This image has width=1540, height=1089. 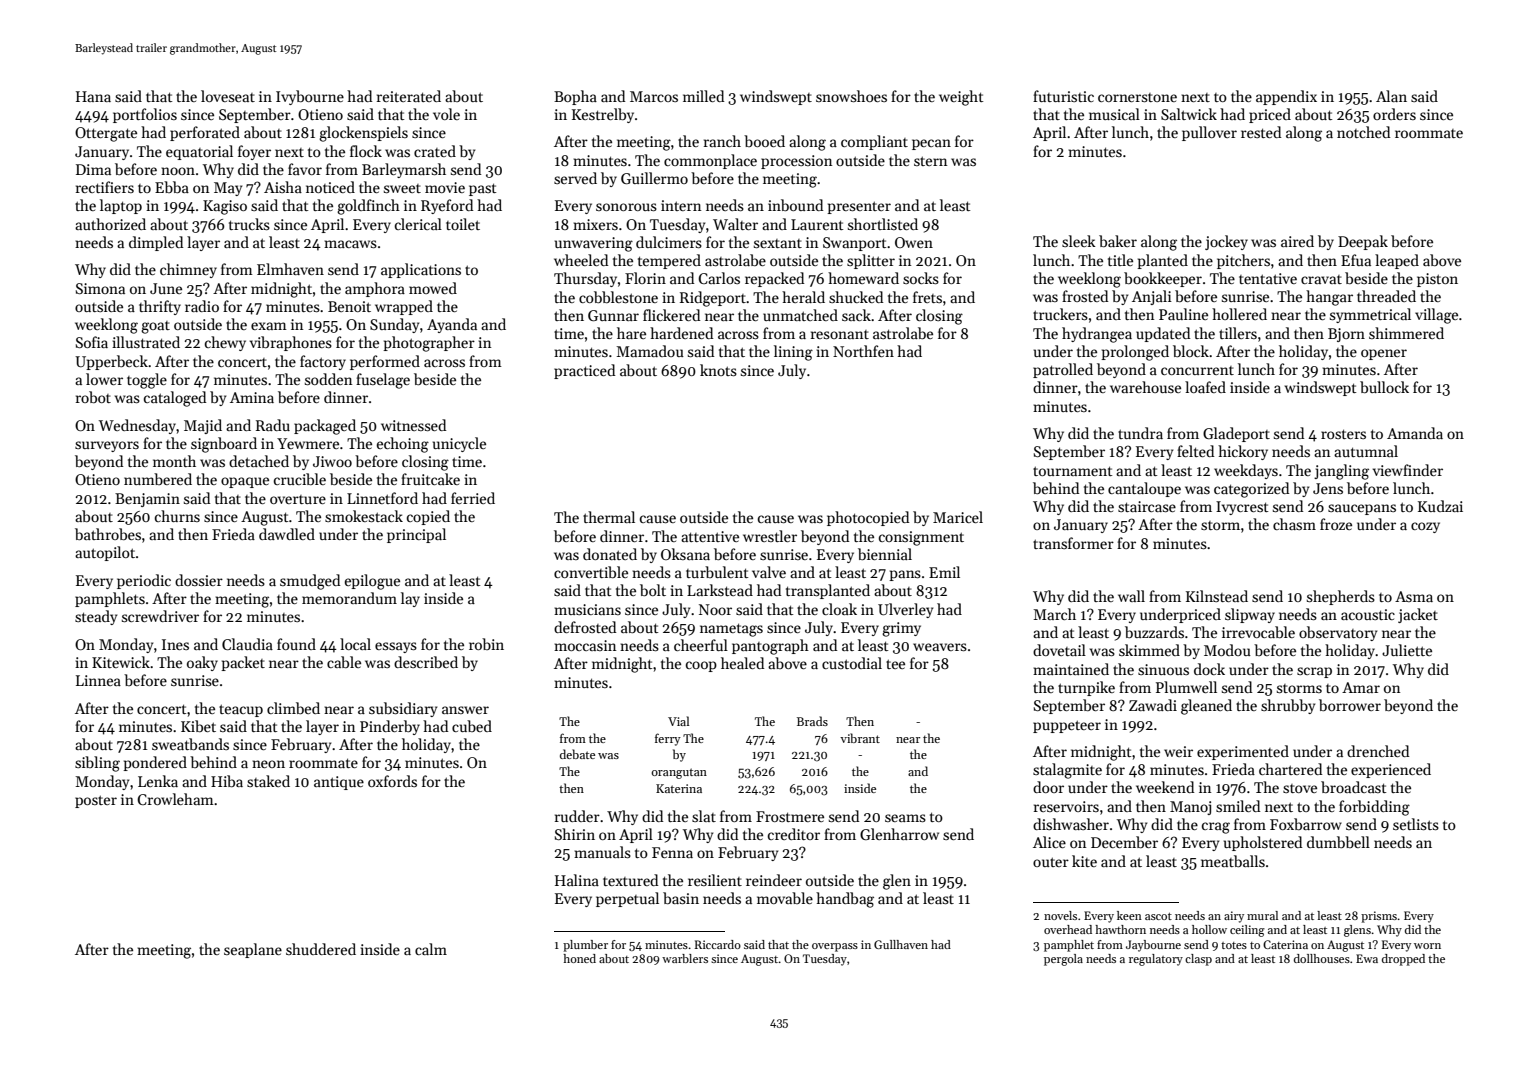 I want to click on reiterated, so click(x=409, y=96).
